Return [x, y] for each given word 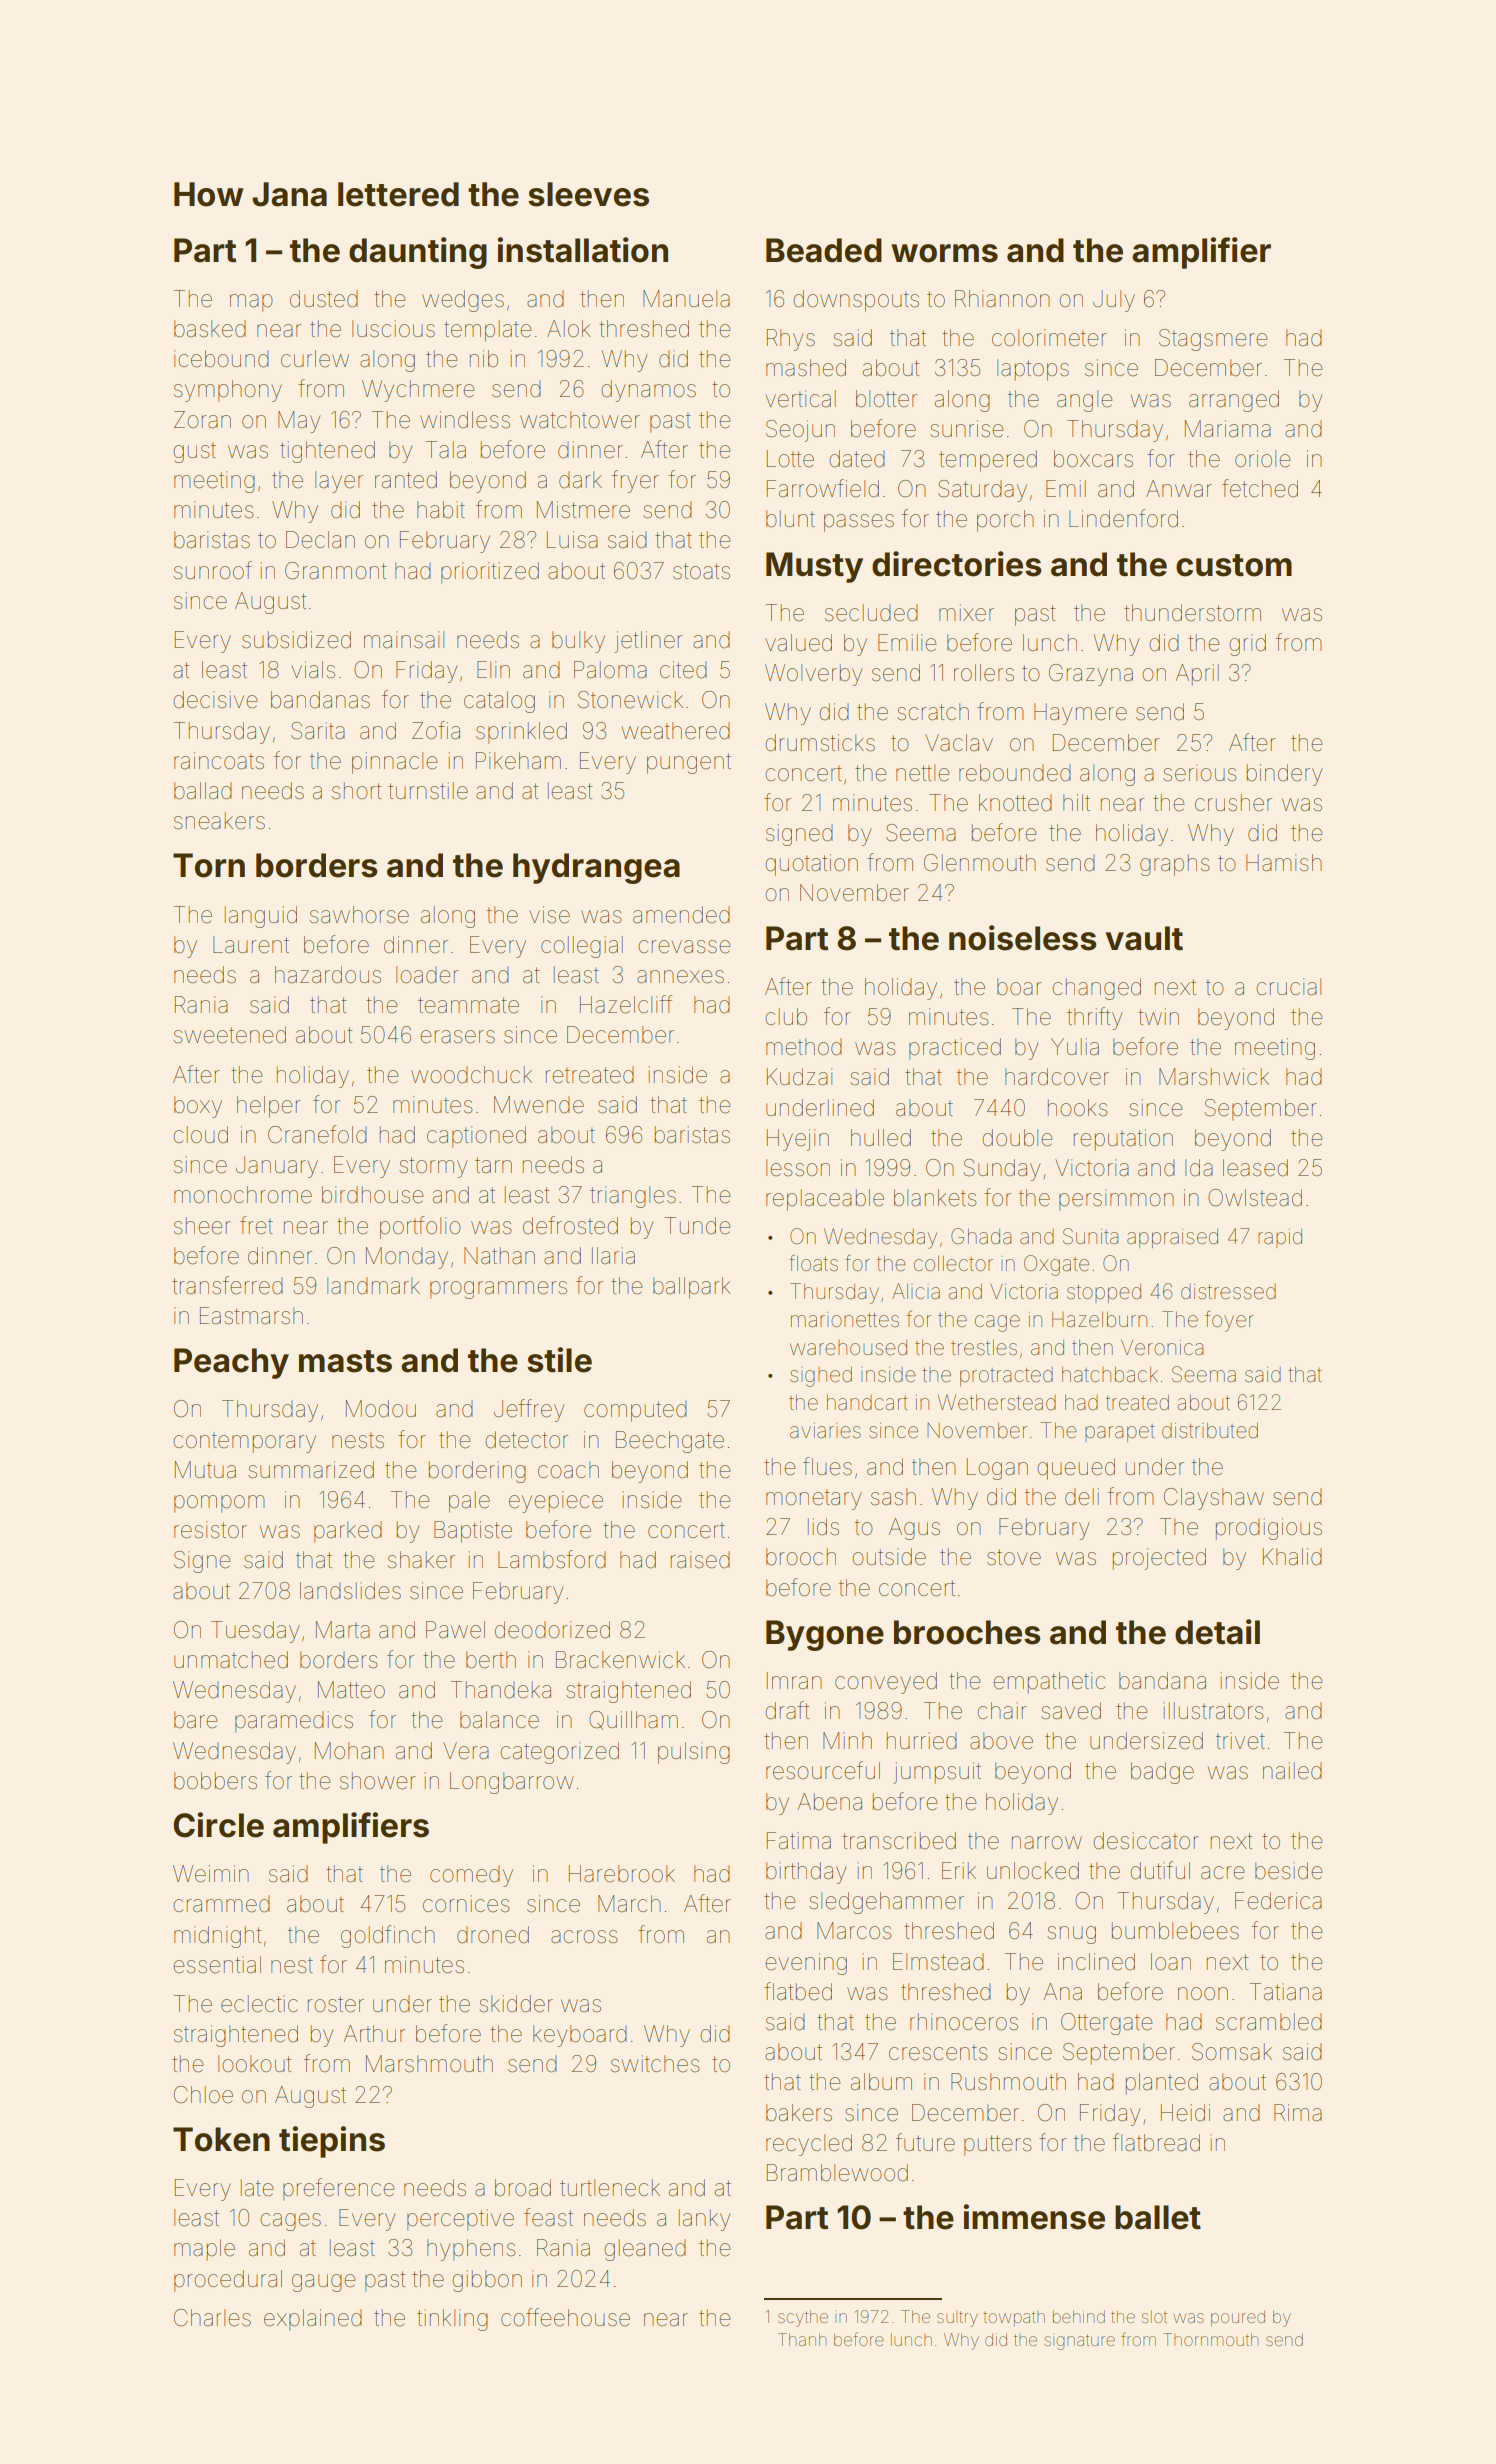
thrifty [1094, 1018]
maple [204, 2250]
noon [1203, 1993]
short [356, 791]
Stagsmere [1213, 340]
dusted [324, 299]
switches [655, 2064]
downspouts [856, 301]
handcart [867, 1402]
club [786, 1017]
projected [1159, 1559]
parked [348, 1532]
